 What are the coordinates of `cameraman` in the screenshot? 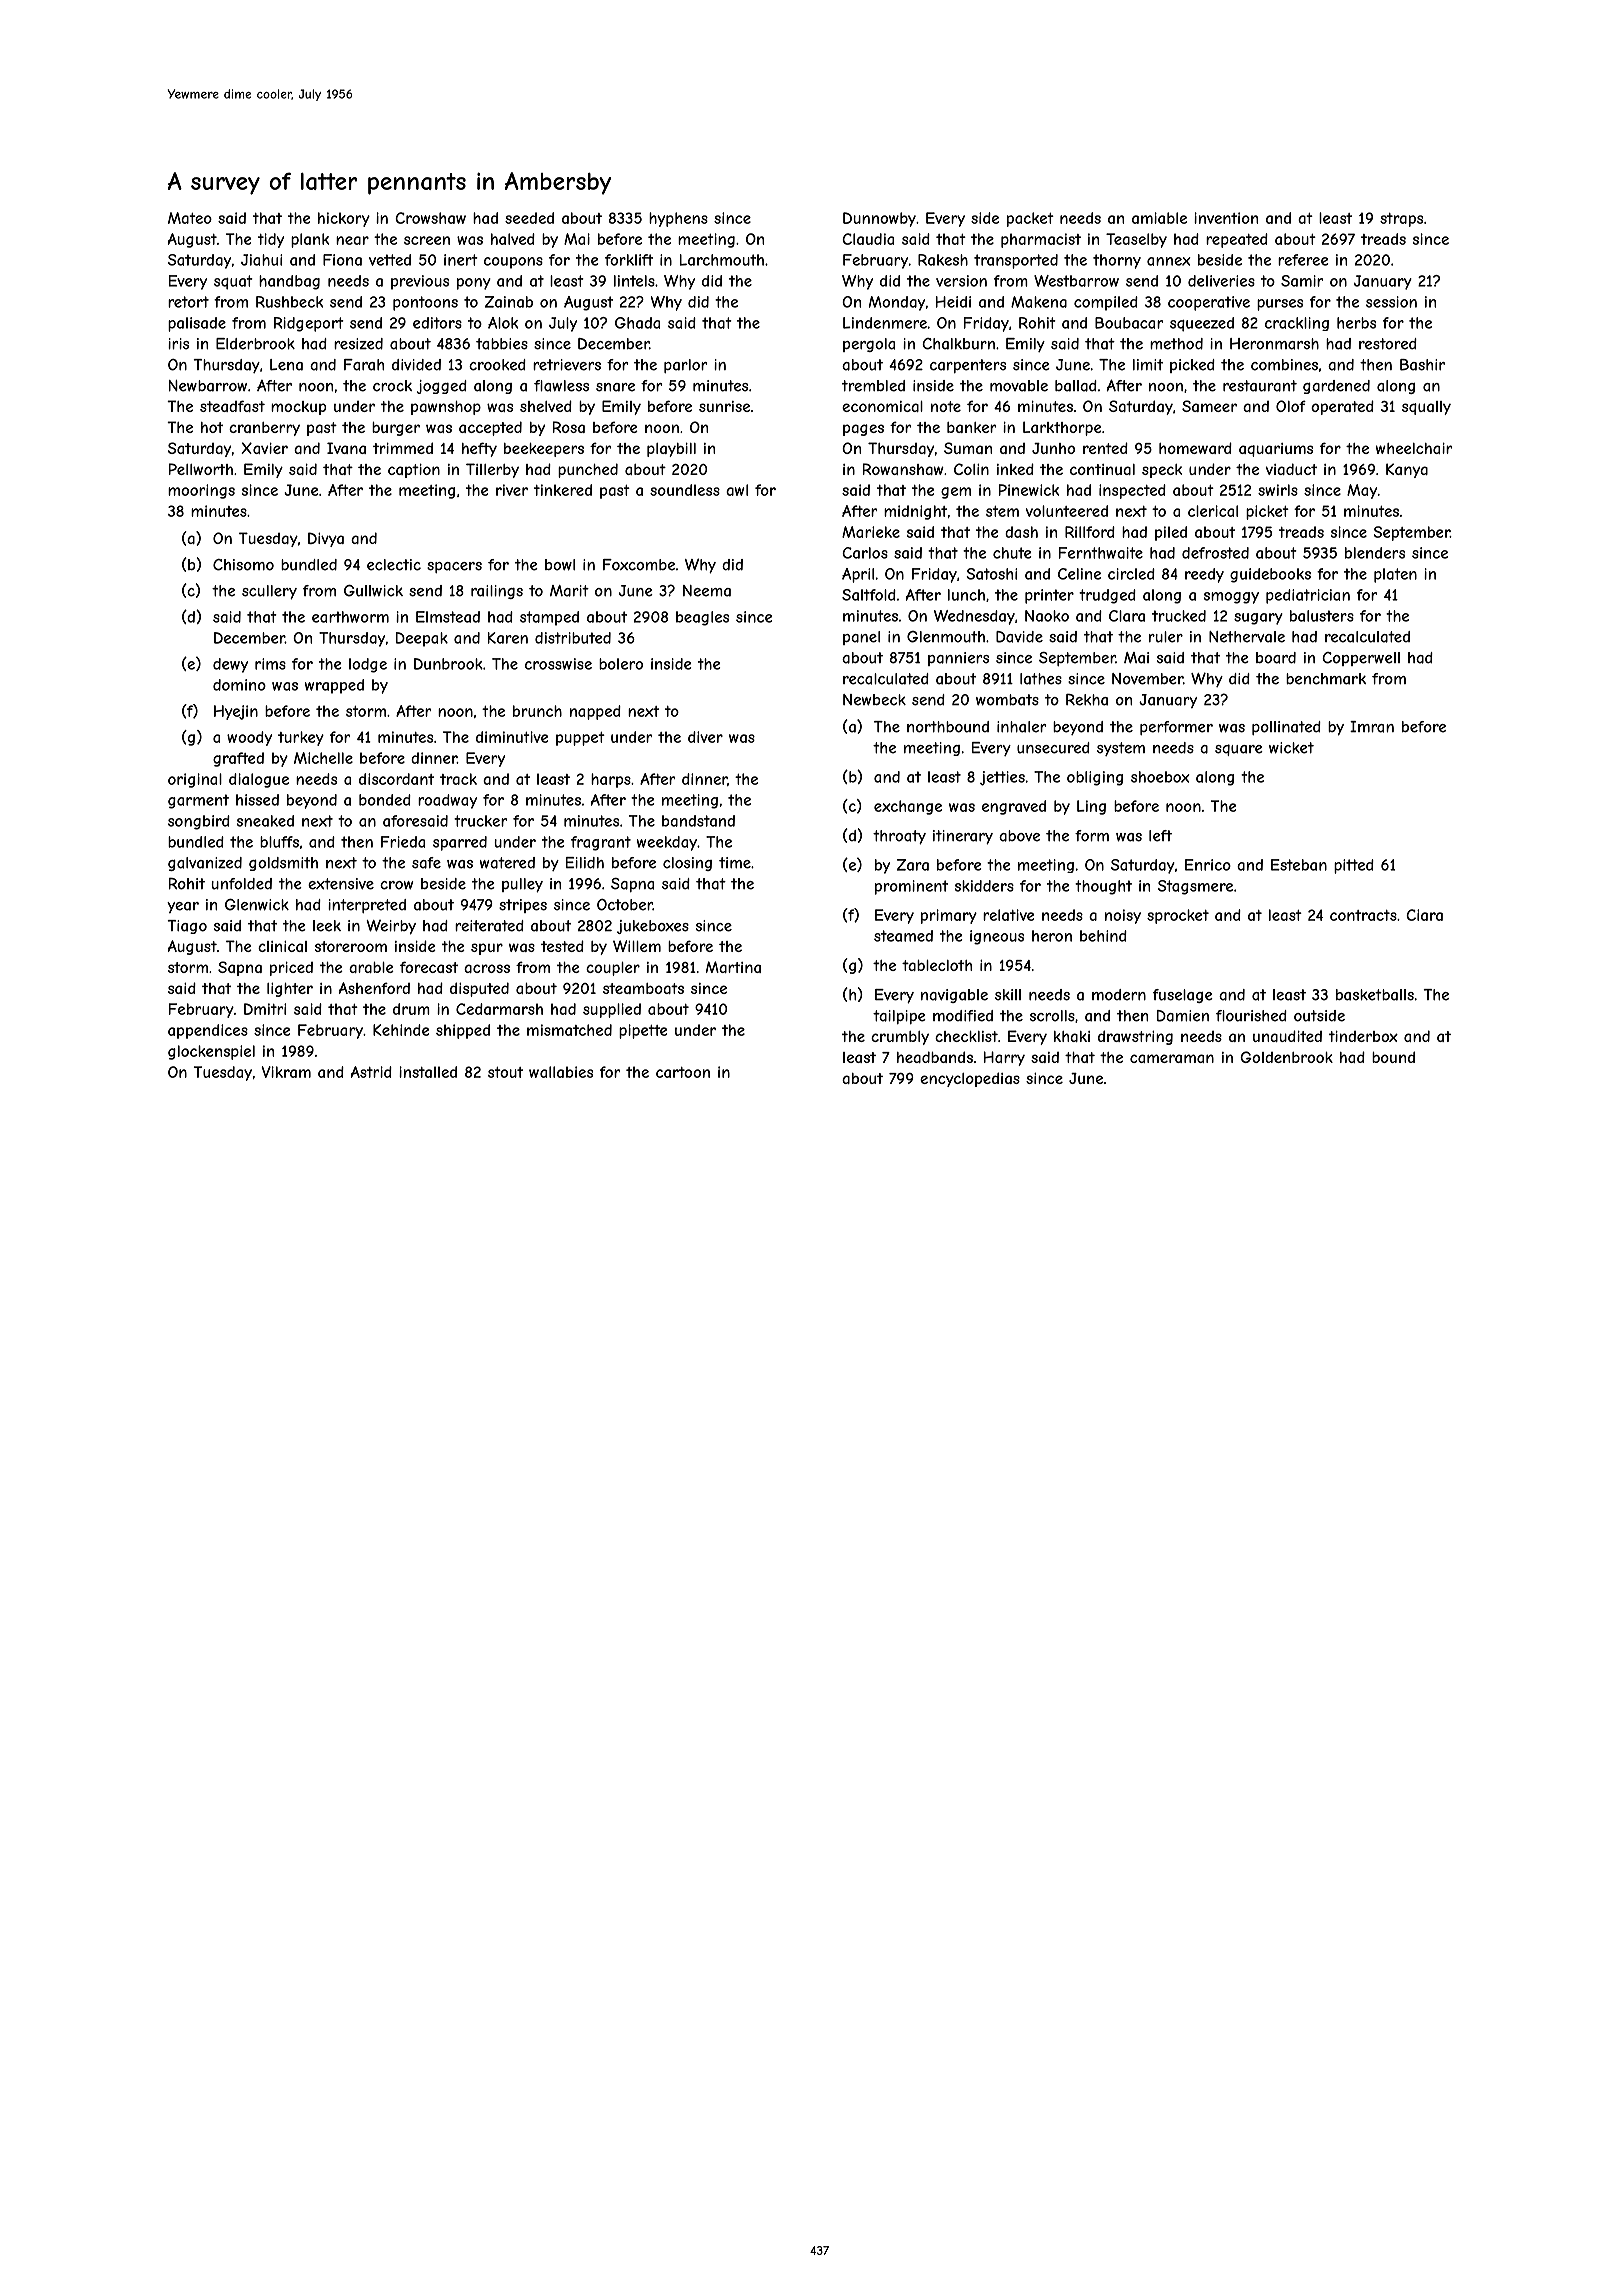 It's located at (1172, 1058).
